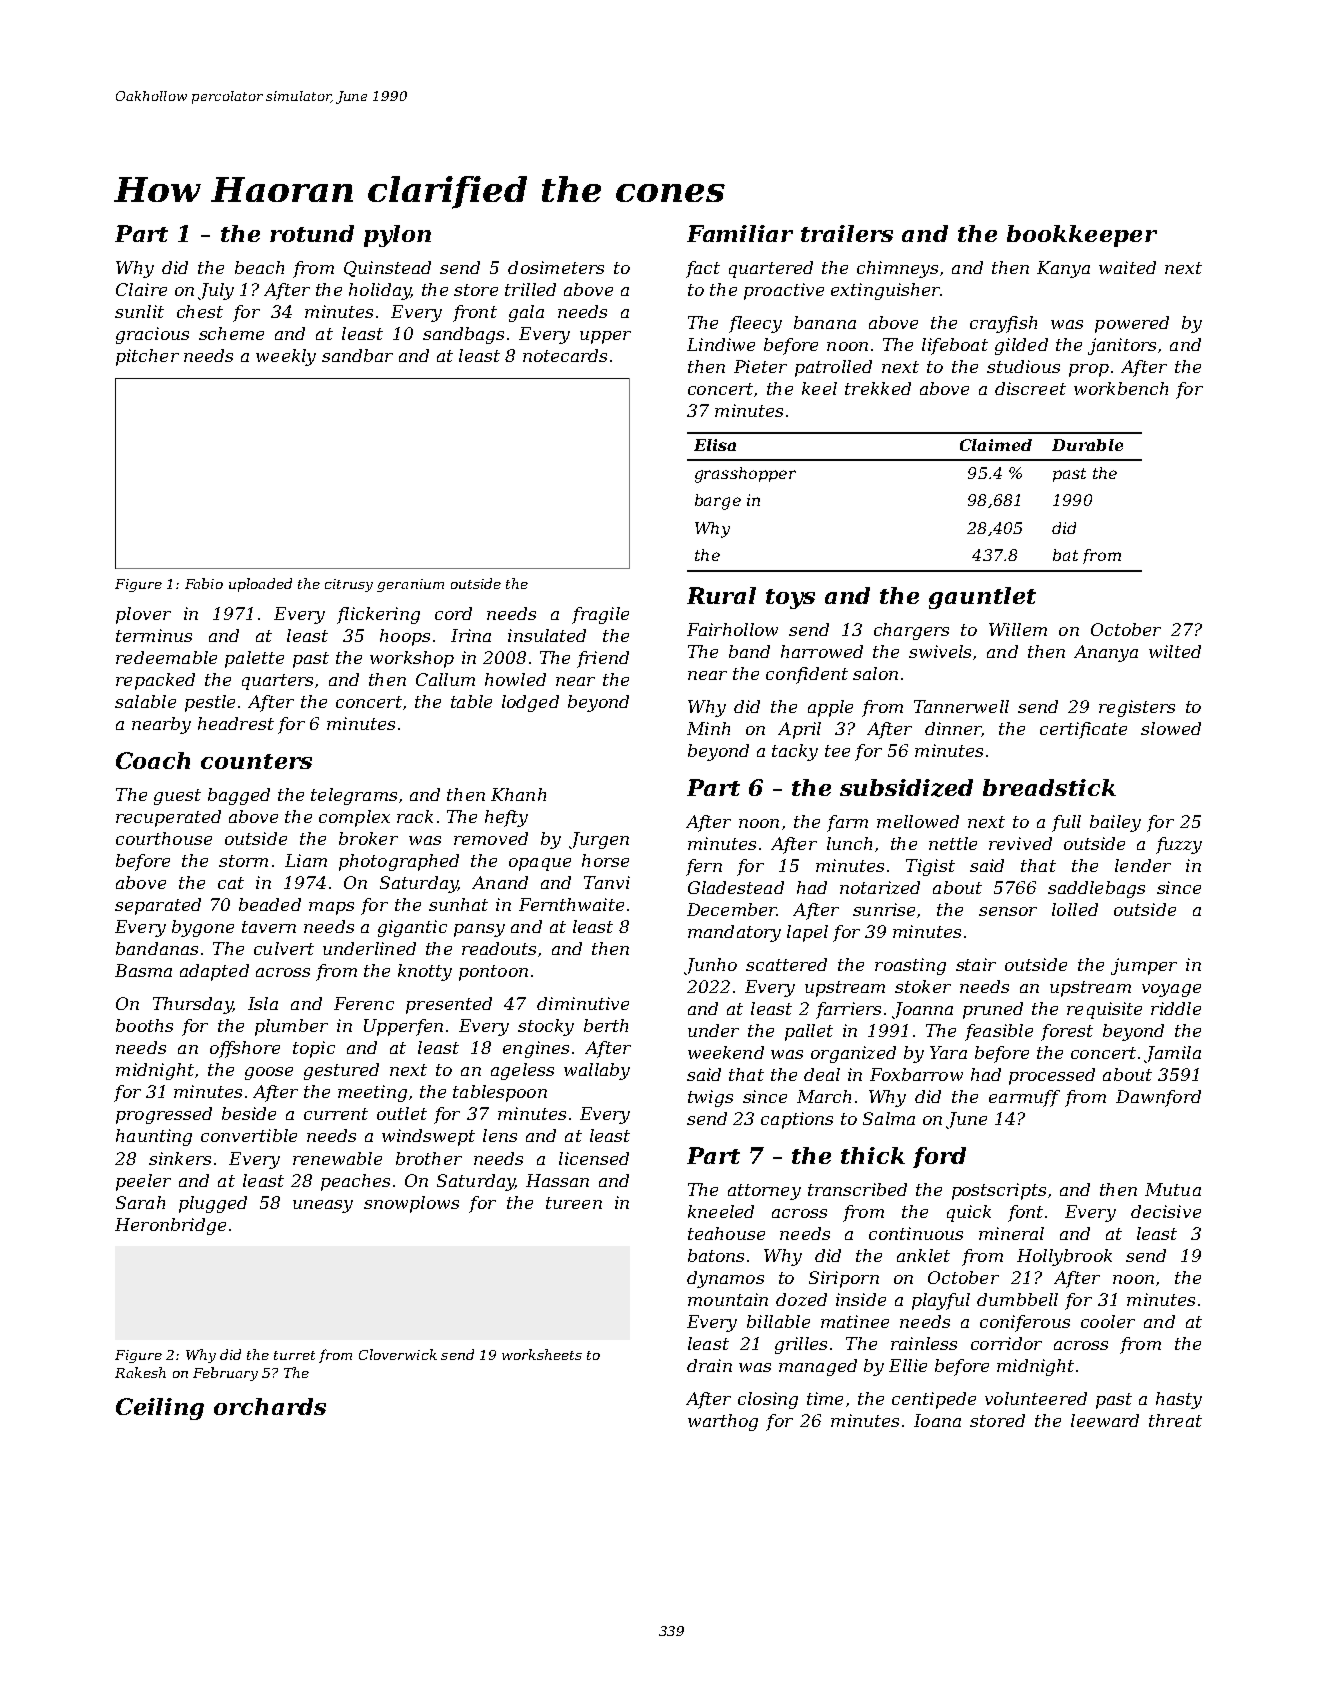  I want to click on July, so click(216, 291).
